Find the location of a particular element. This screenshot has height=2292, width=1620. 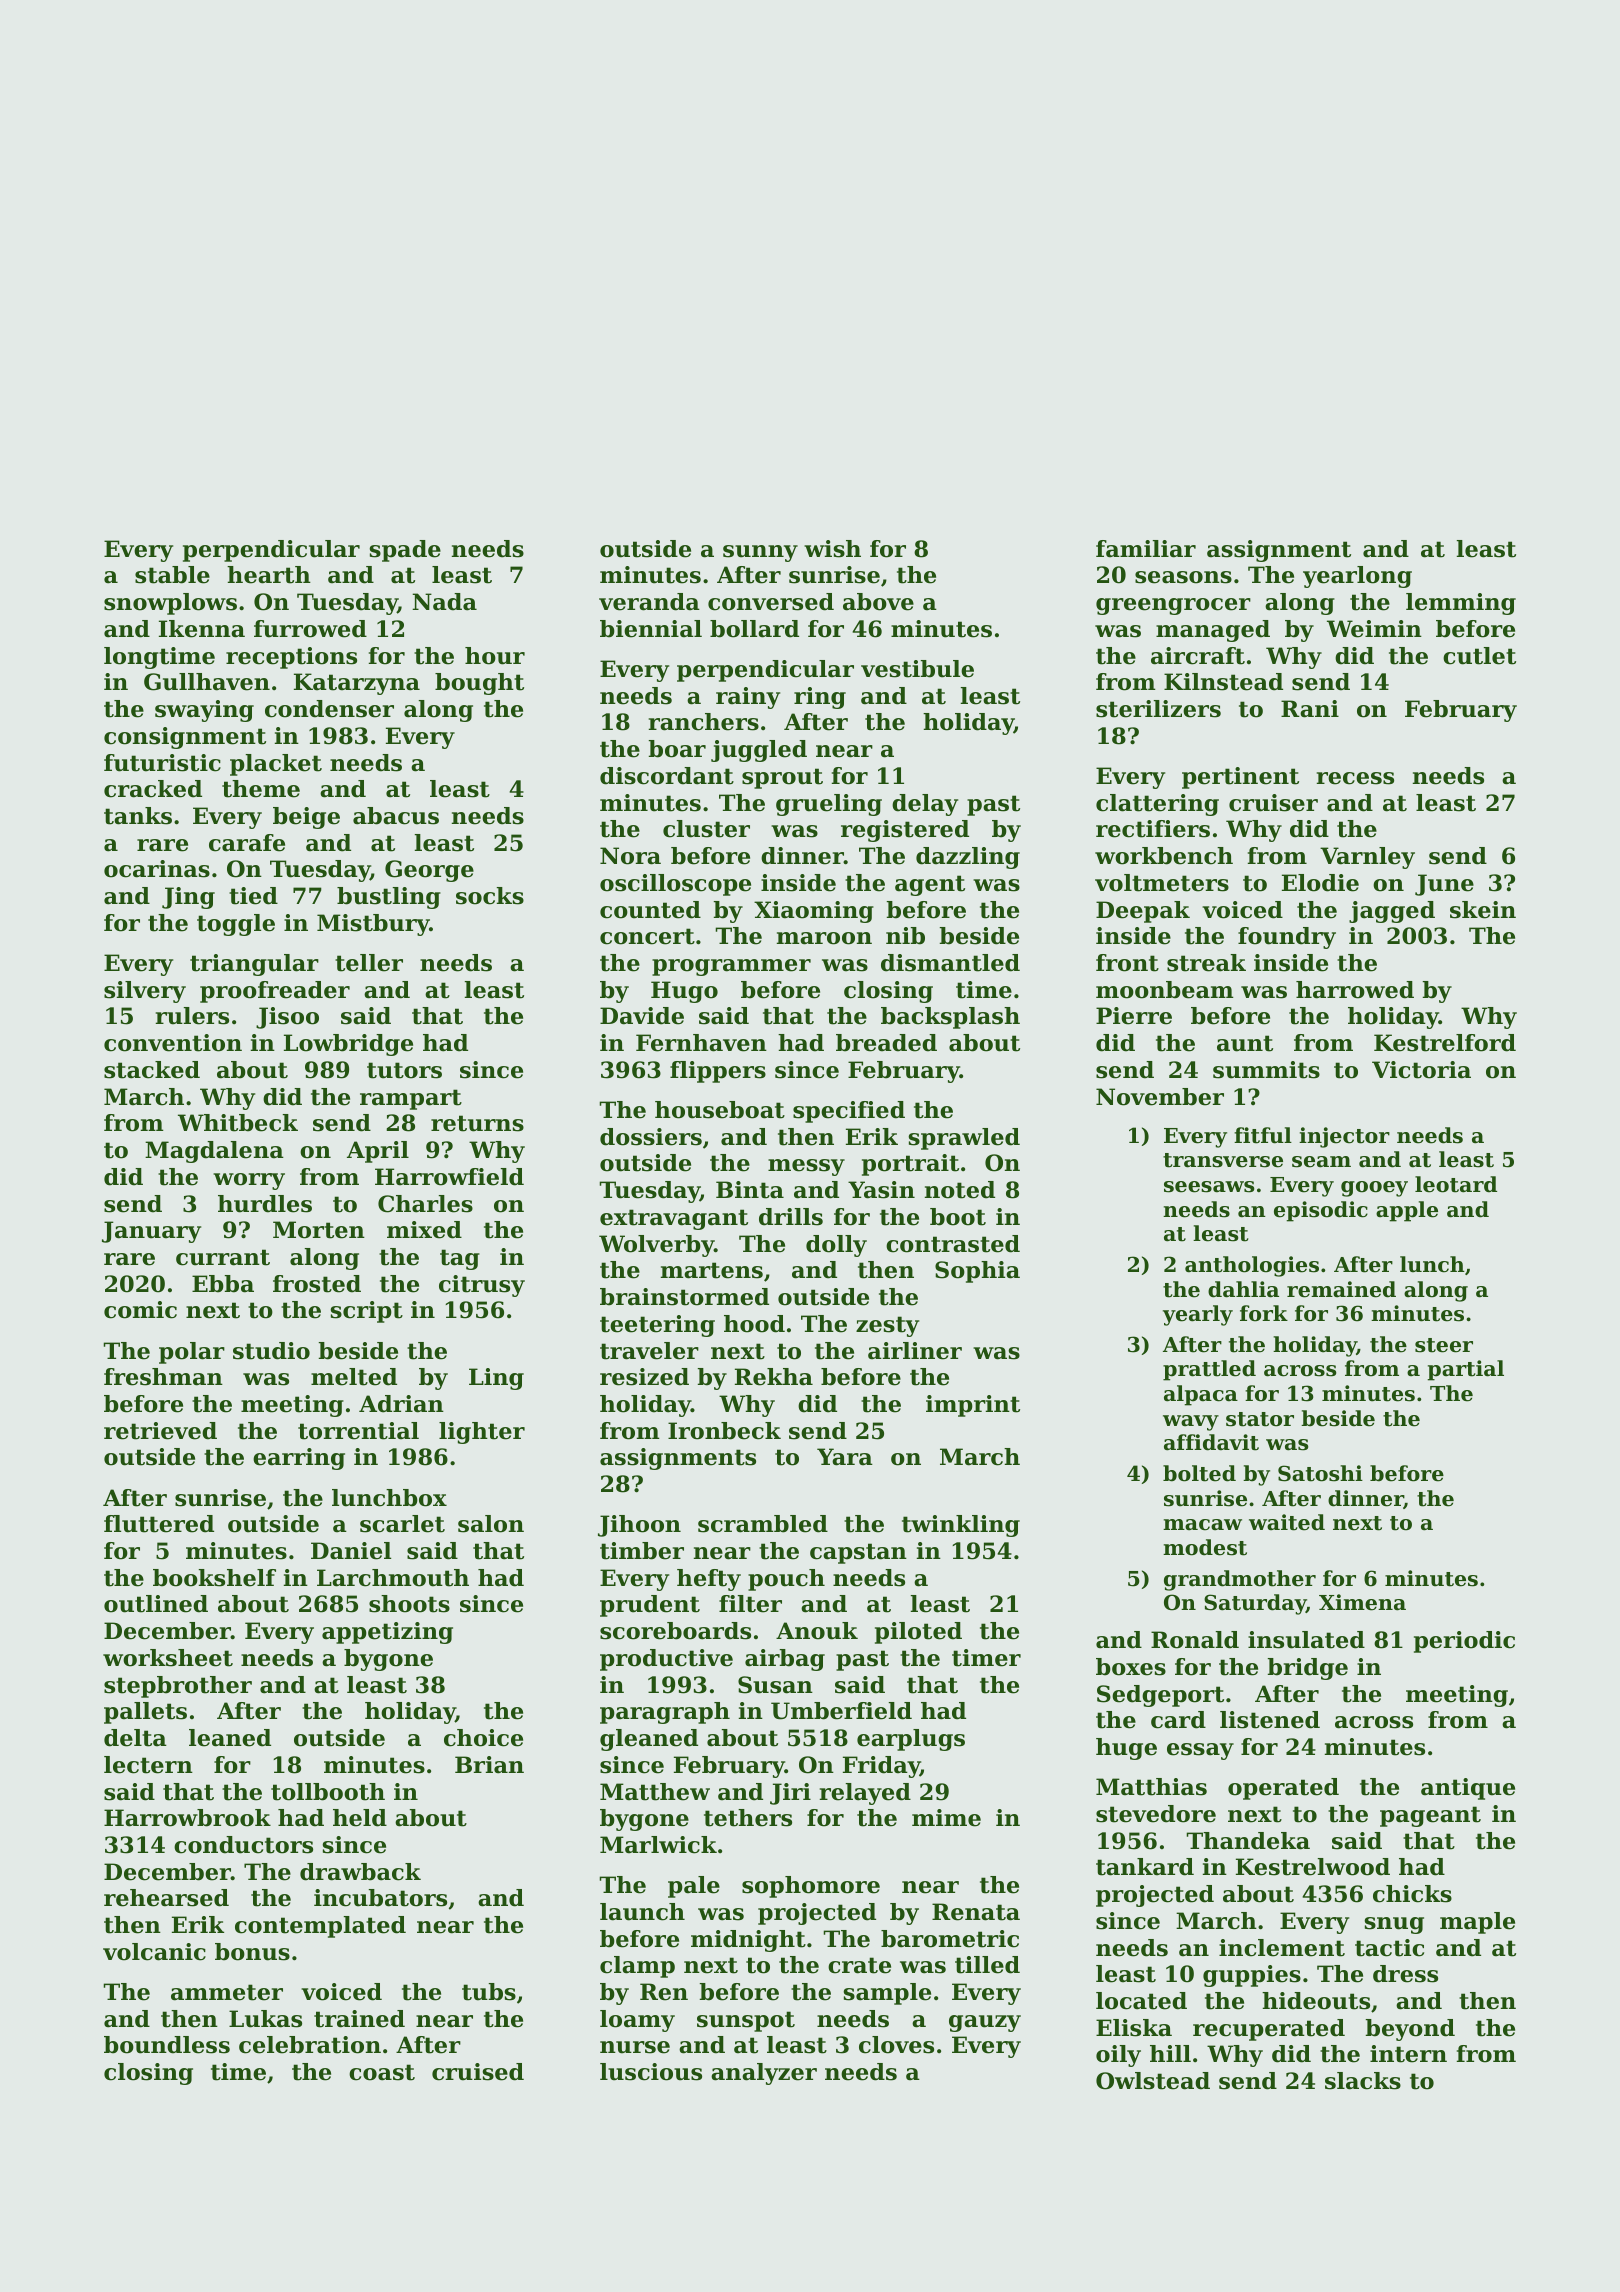

dossiers is located at coordinates (651, 1137).
